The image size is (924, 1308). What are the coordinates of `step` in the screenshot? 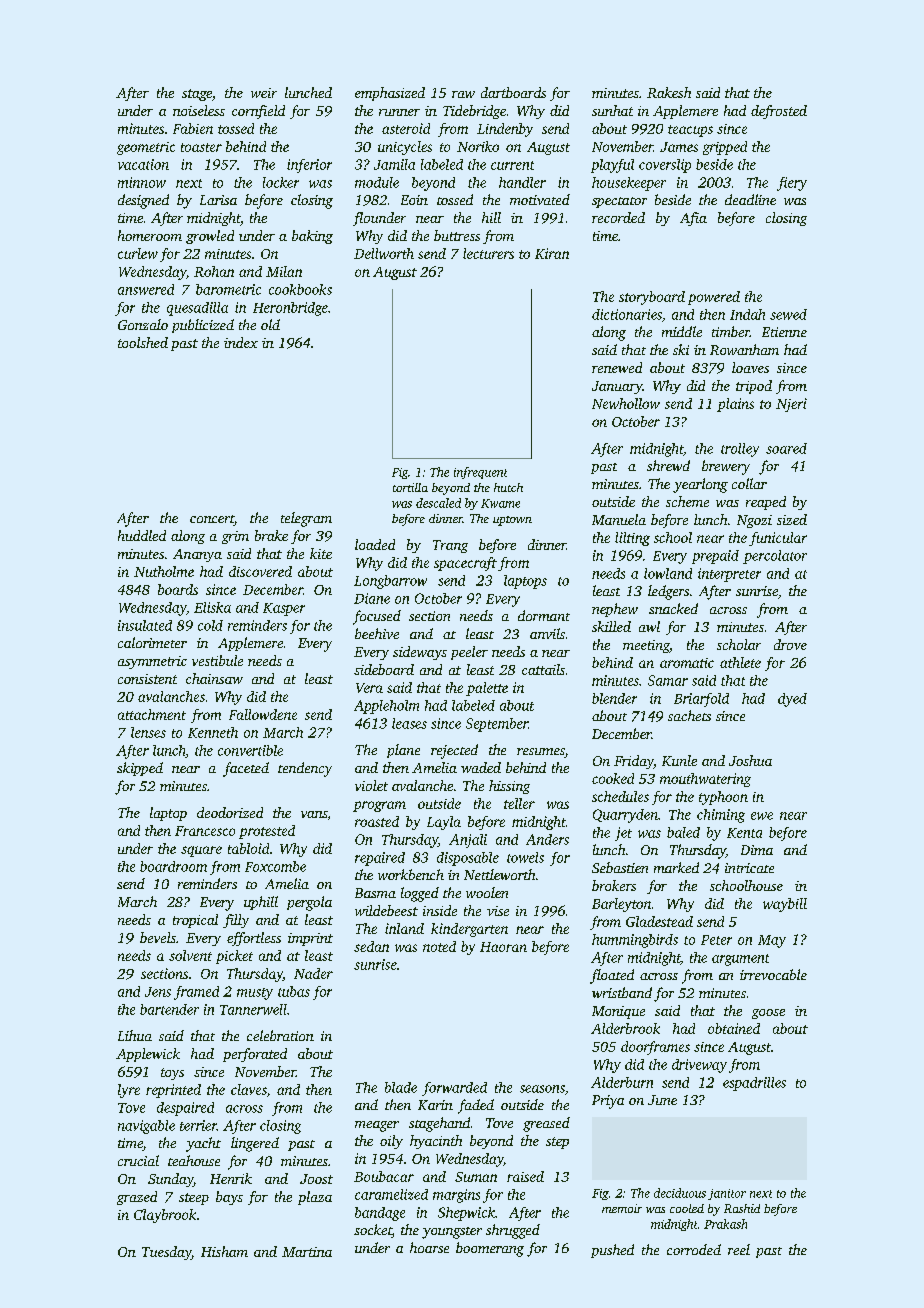 It's located at (557, 1143).
